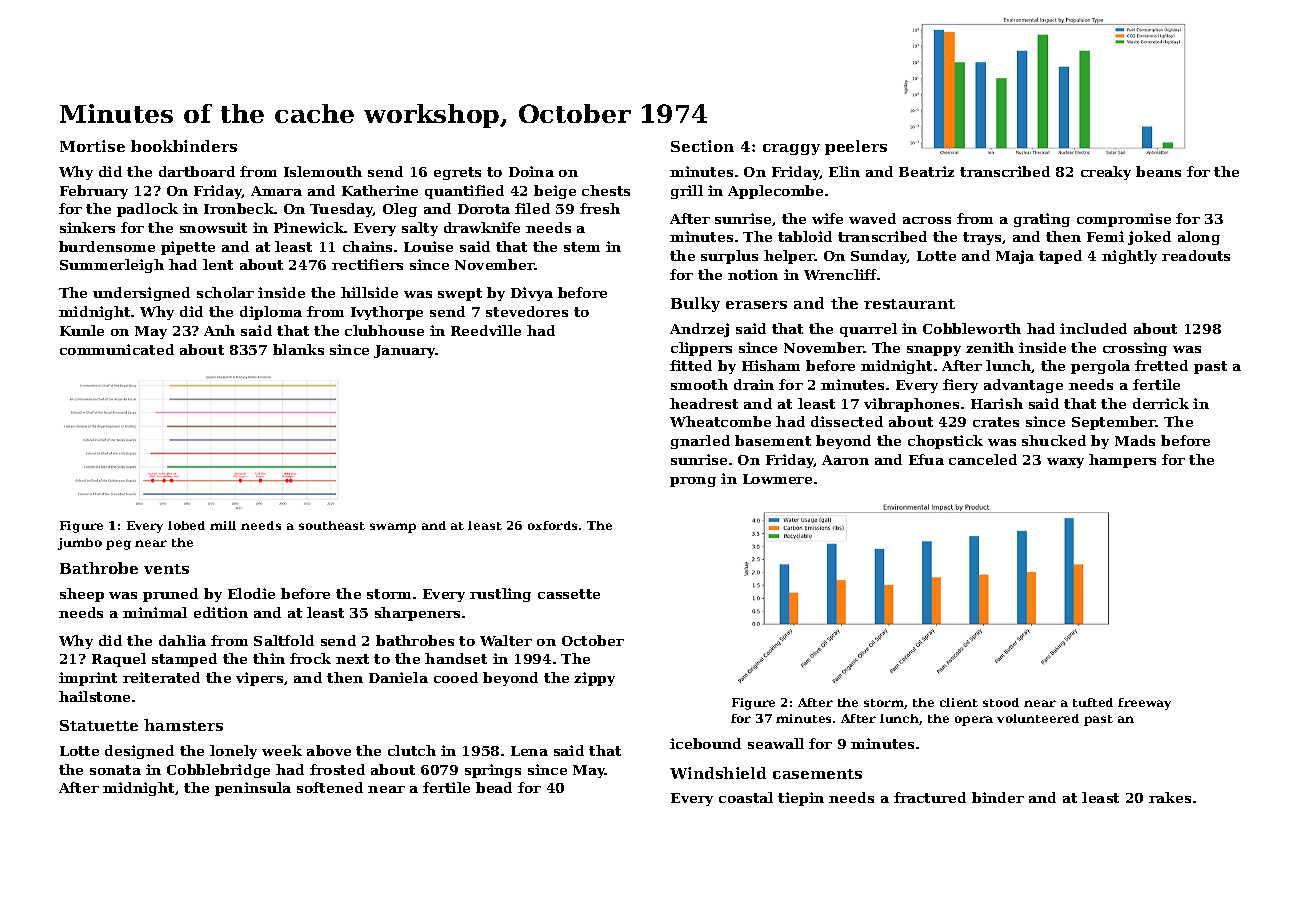 The image size is (1308, 924). I want to click on Windshield, so click(718, 773).
